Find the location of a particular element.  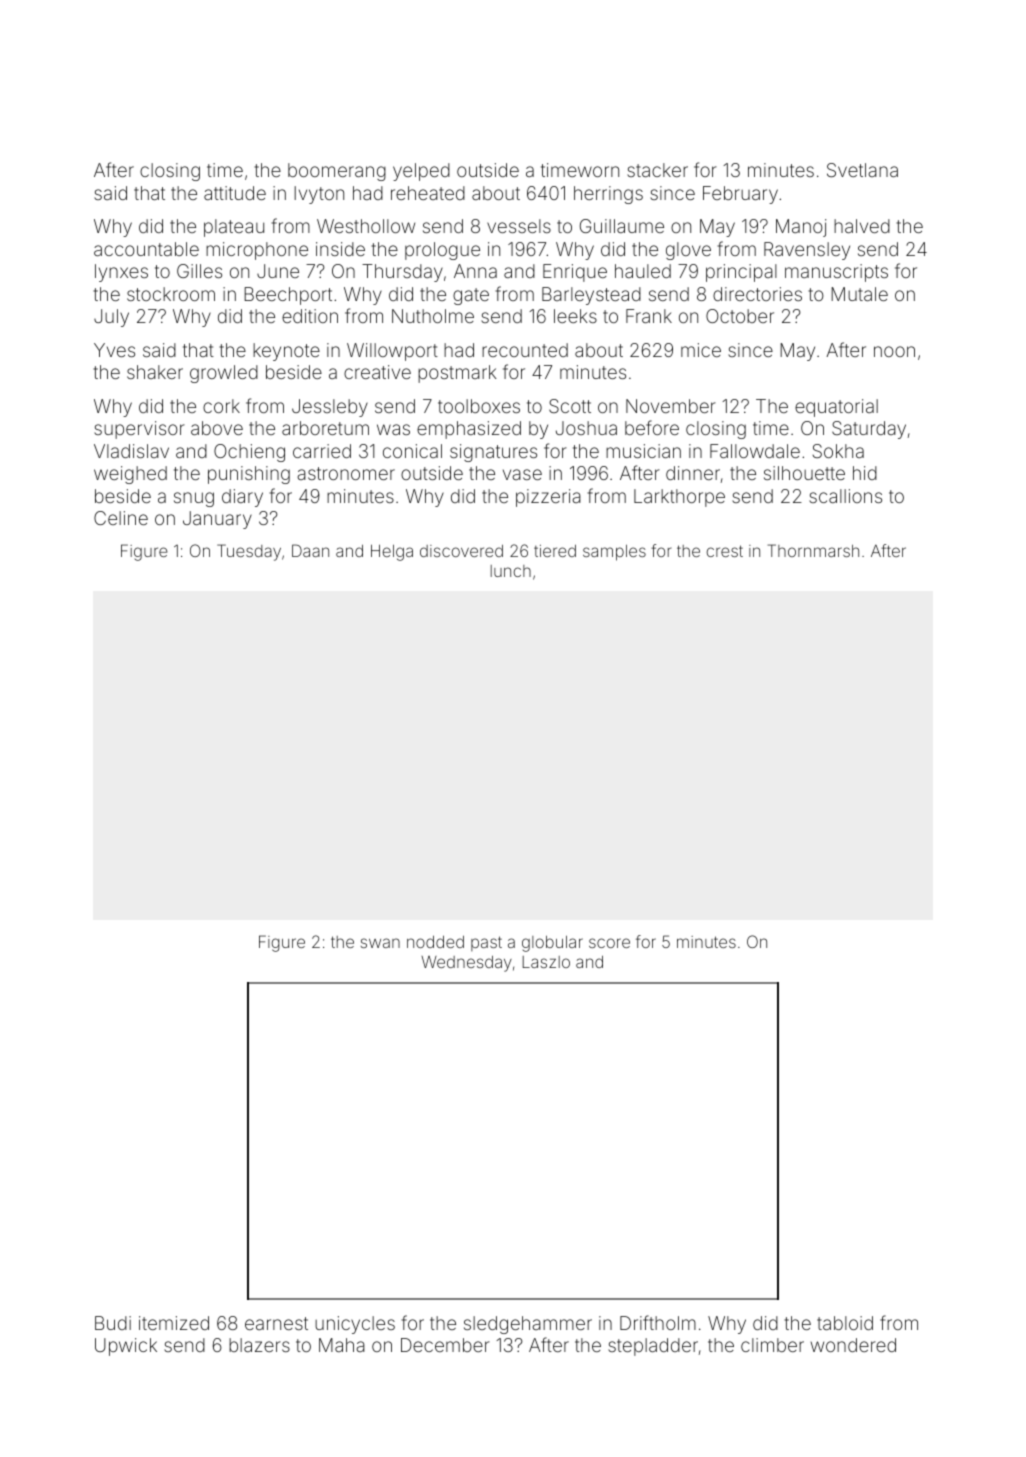

scallions is located at coordinates (845, 496).
